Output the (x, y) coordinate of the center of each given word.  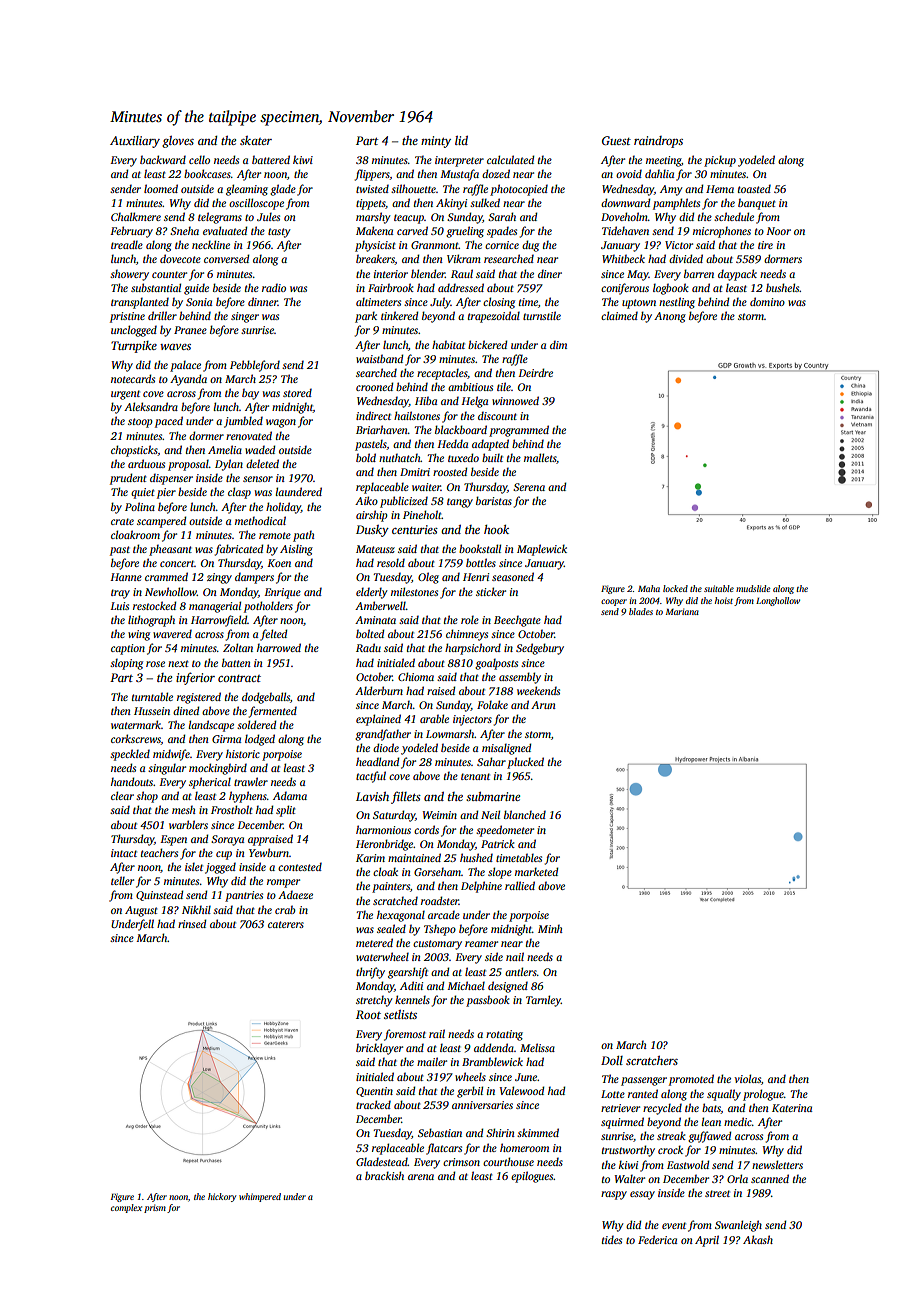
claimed (619, 315)
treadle (127, 244)
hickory (222, 1197)
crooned (374, 386)
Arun (543, 705)
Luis (119, 606)
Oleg (428, 578)
